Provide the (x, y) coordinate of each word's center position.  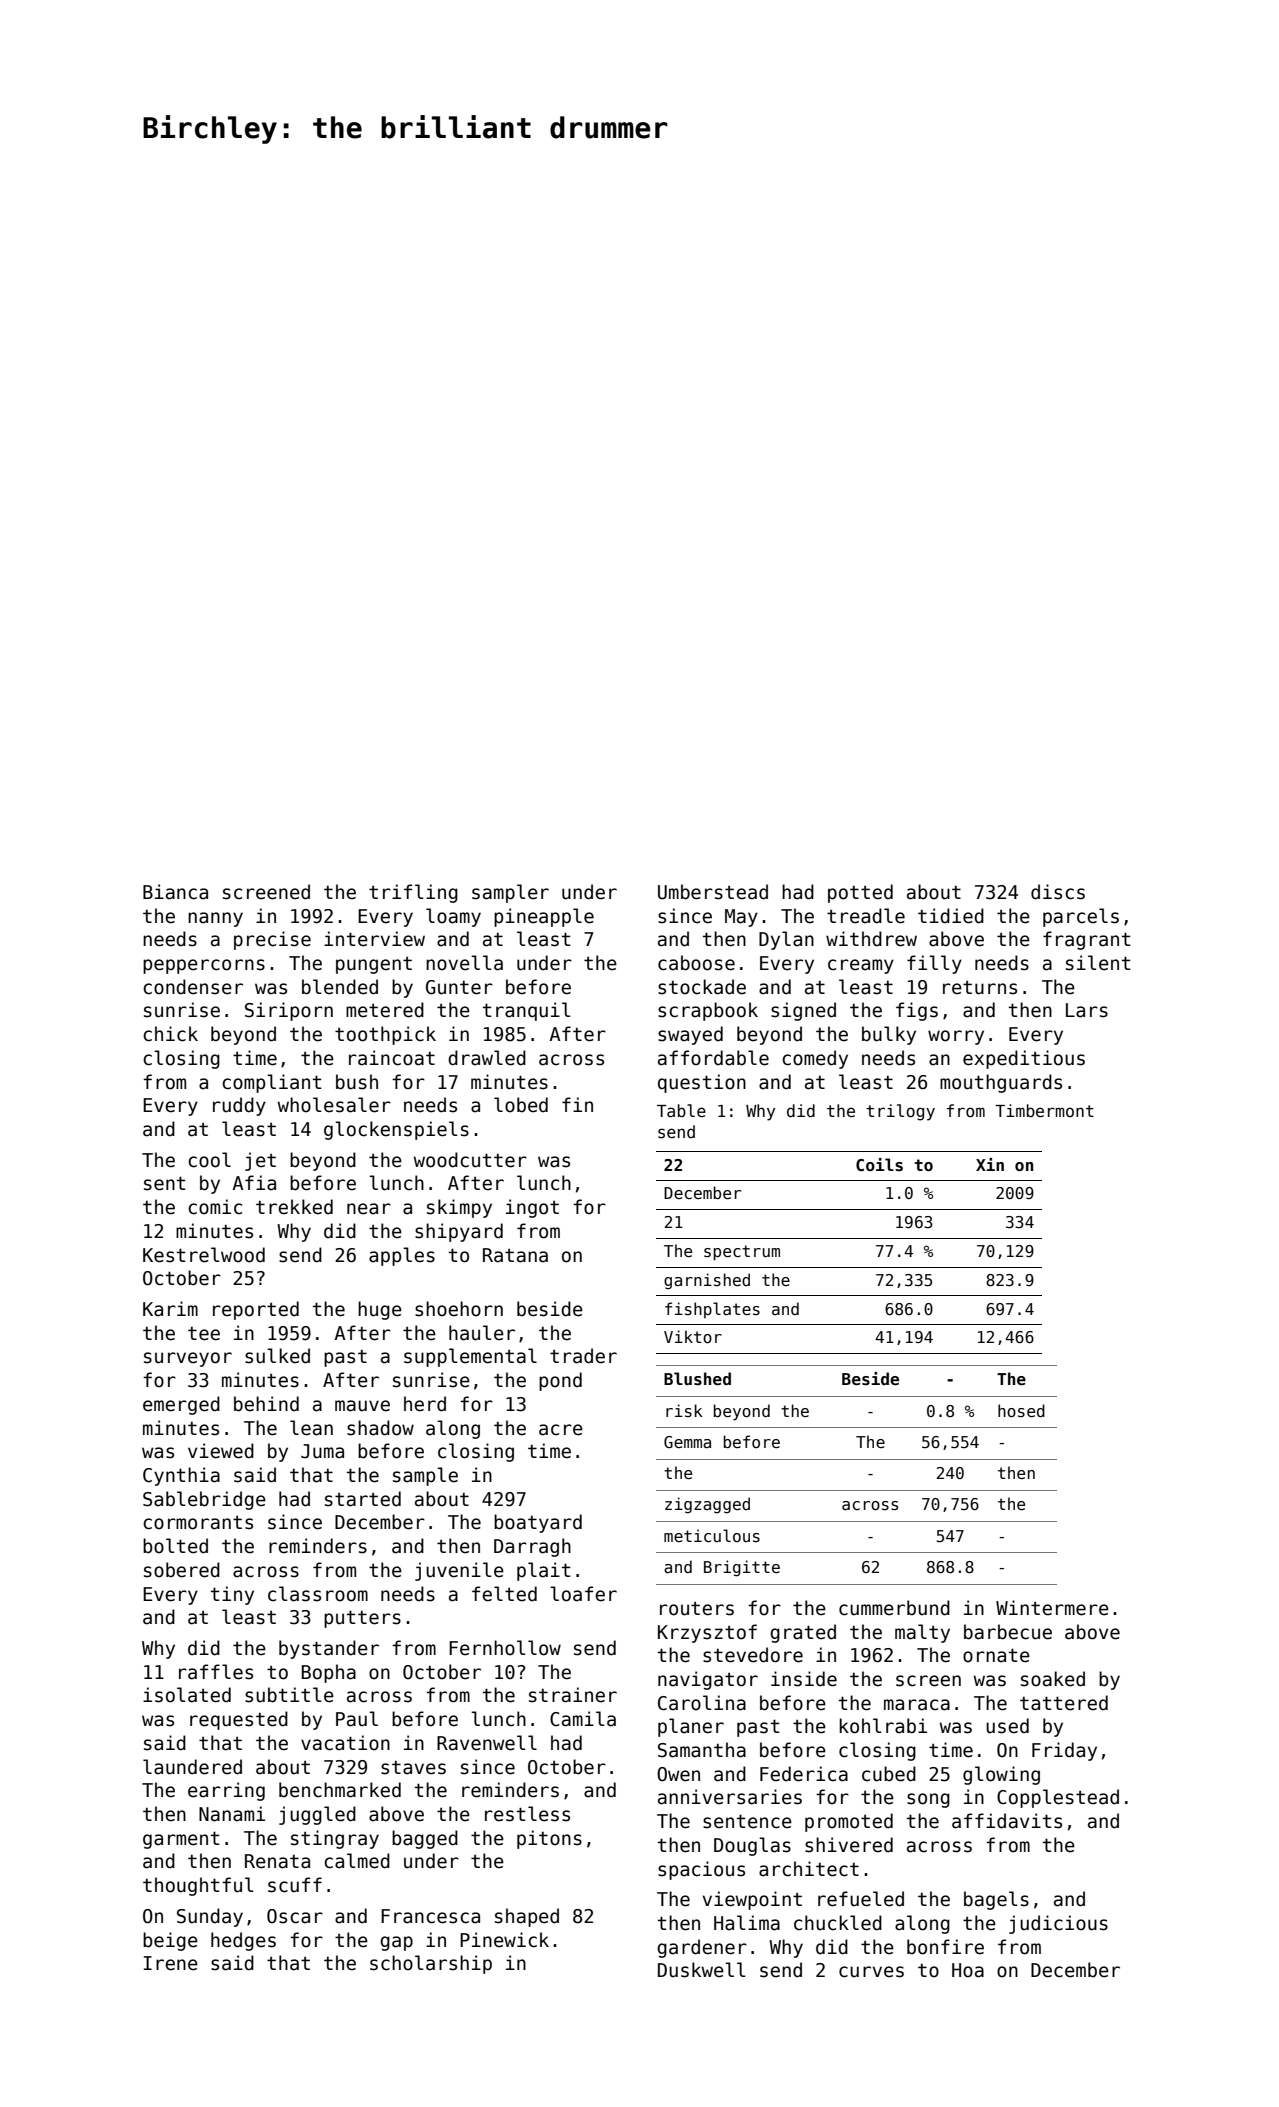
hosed (1021, 1410)
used (1007, 1726)
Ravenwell (487, 1743)
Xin (990, 1164)
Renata (277, 1861)
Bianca (175, 892)
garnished (707, 1281)
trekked (294, 1207)
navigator (708, 1680)
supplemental (470, 1357)
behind (266, 1404)
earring (226, 1791)
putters (362, 1619)
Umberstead (713, 892)
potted (860, 893)
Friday (1064, 1751)
